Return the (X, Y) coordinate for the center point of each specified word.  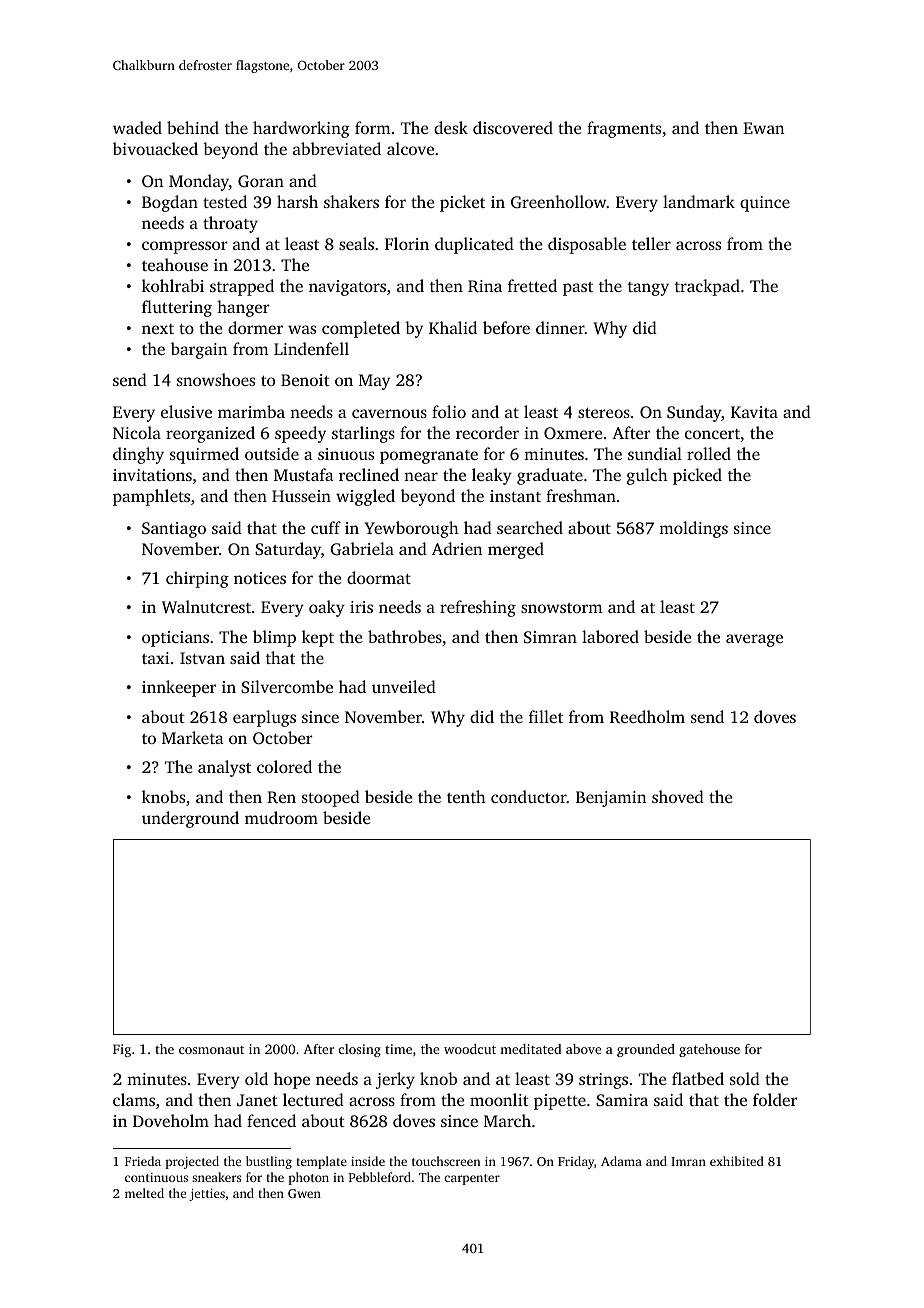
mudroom (281, 817)
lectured (313, 1099)
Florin (407, 243)
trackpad (707, 287)
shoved (678, 796)
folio (449, 411)
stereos (604, 413)
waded (137, 127)
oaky (327, 608)
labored (610, 636)
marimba (251, 411)
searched (530, 527)
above (583, 1049)
